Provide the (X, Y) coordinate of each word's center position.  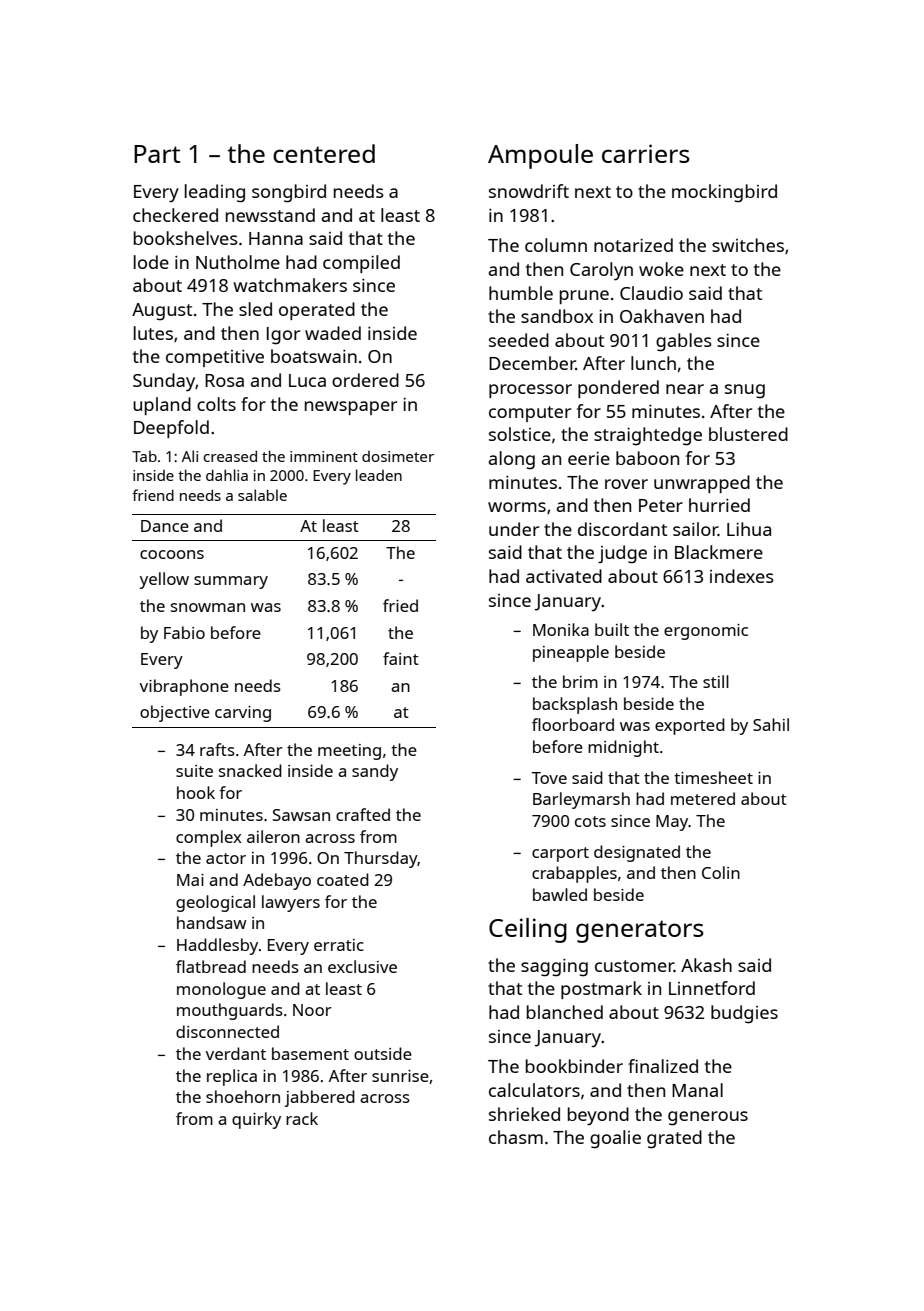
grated (674, 1139)
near (685, 389)
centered (324, 153)
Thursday (381, 859)
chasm (516, 1137)
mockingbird (724, 193)
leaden (379, 475)
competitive (215, 358)
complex (209, 838)
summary (231, 582)
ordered (365, 380)
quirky (256, 1120)
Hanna (276, 238)
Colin (721, 872)
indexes (742, 576)
